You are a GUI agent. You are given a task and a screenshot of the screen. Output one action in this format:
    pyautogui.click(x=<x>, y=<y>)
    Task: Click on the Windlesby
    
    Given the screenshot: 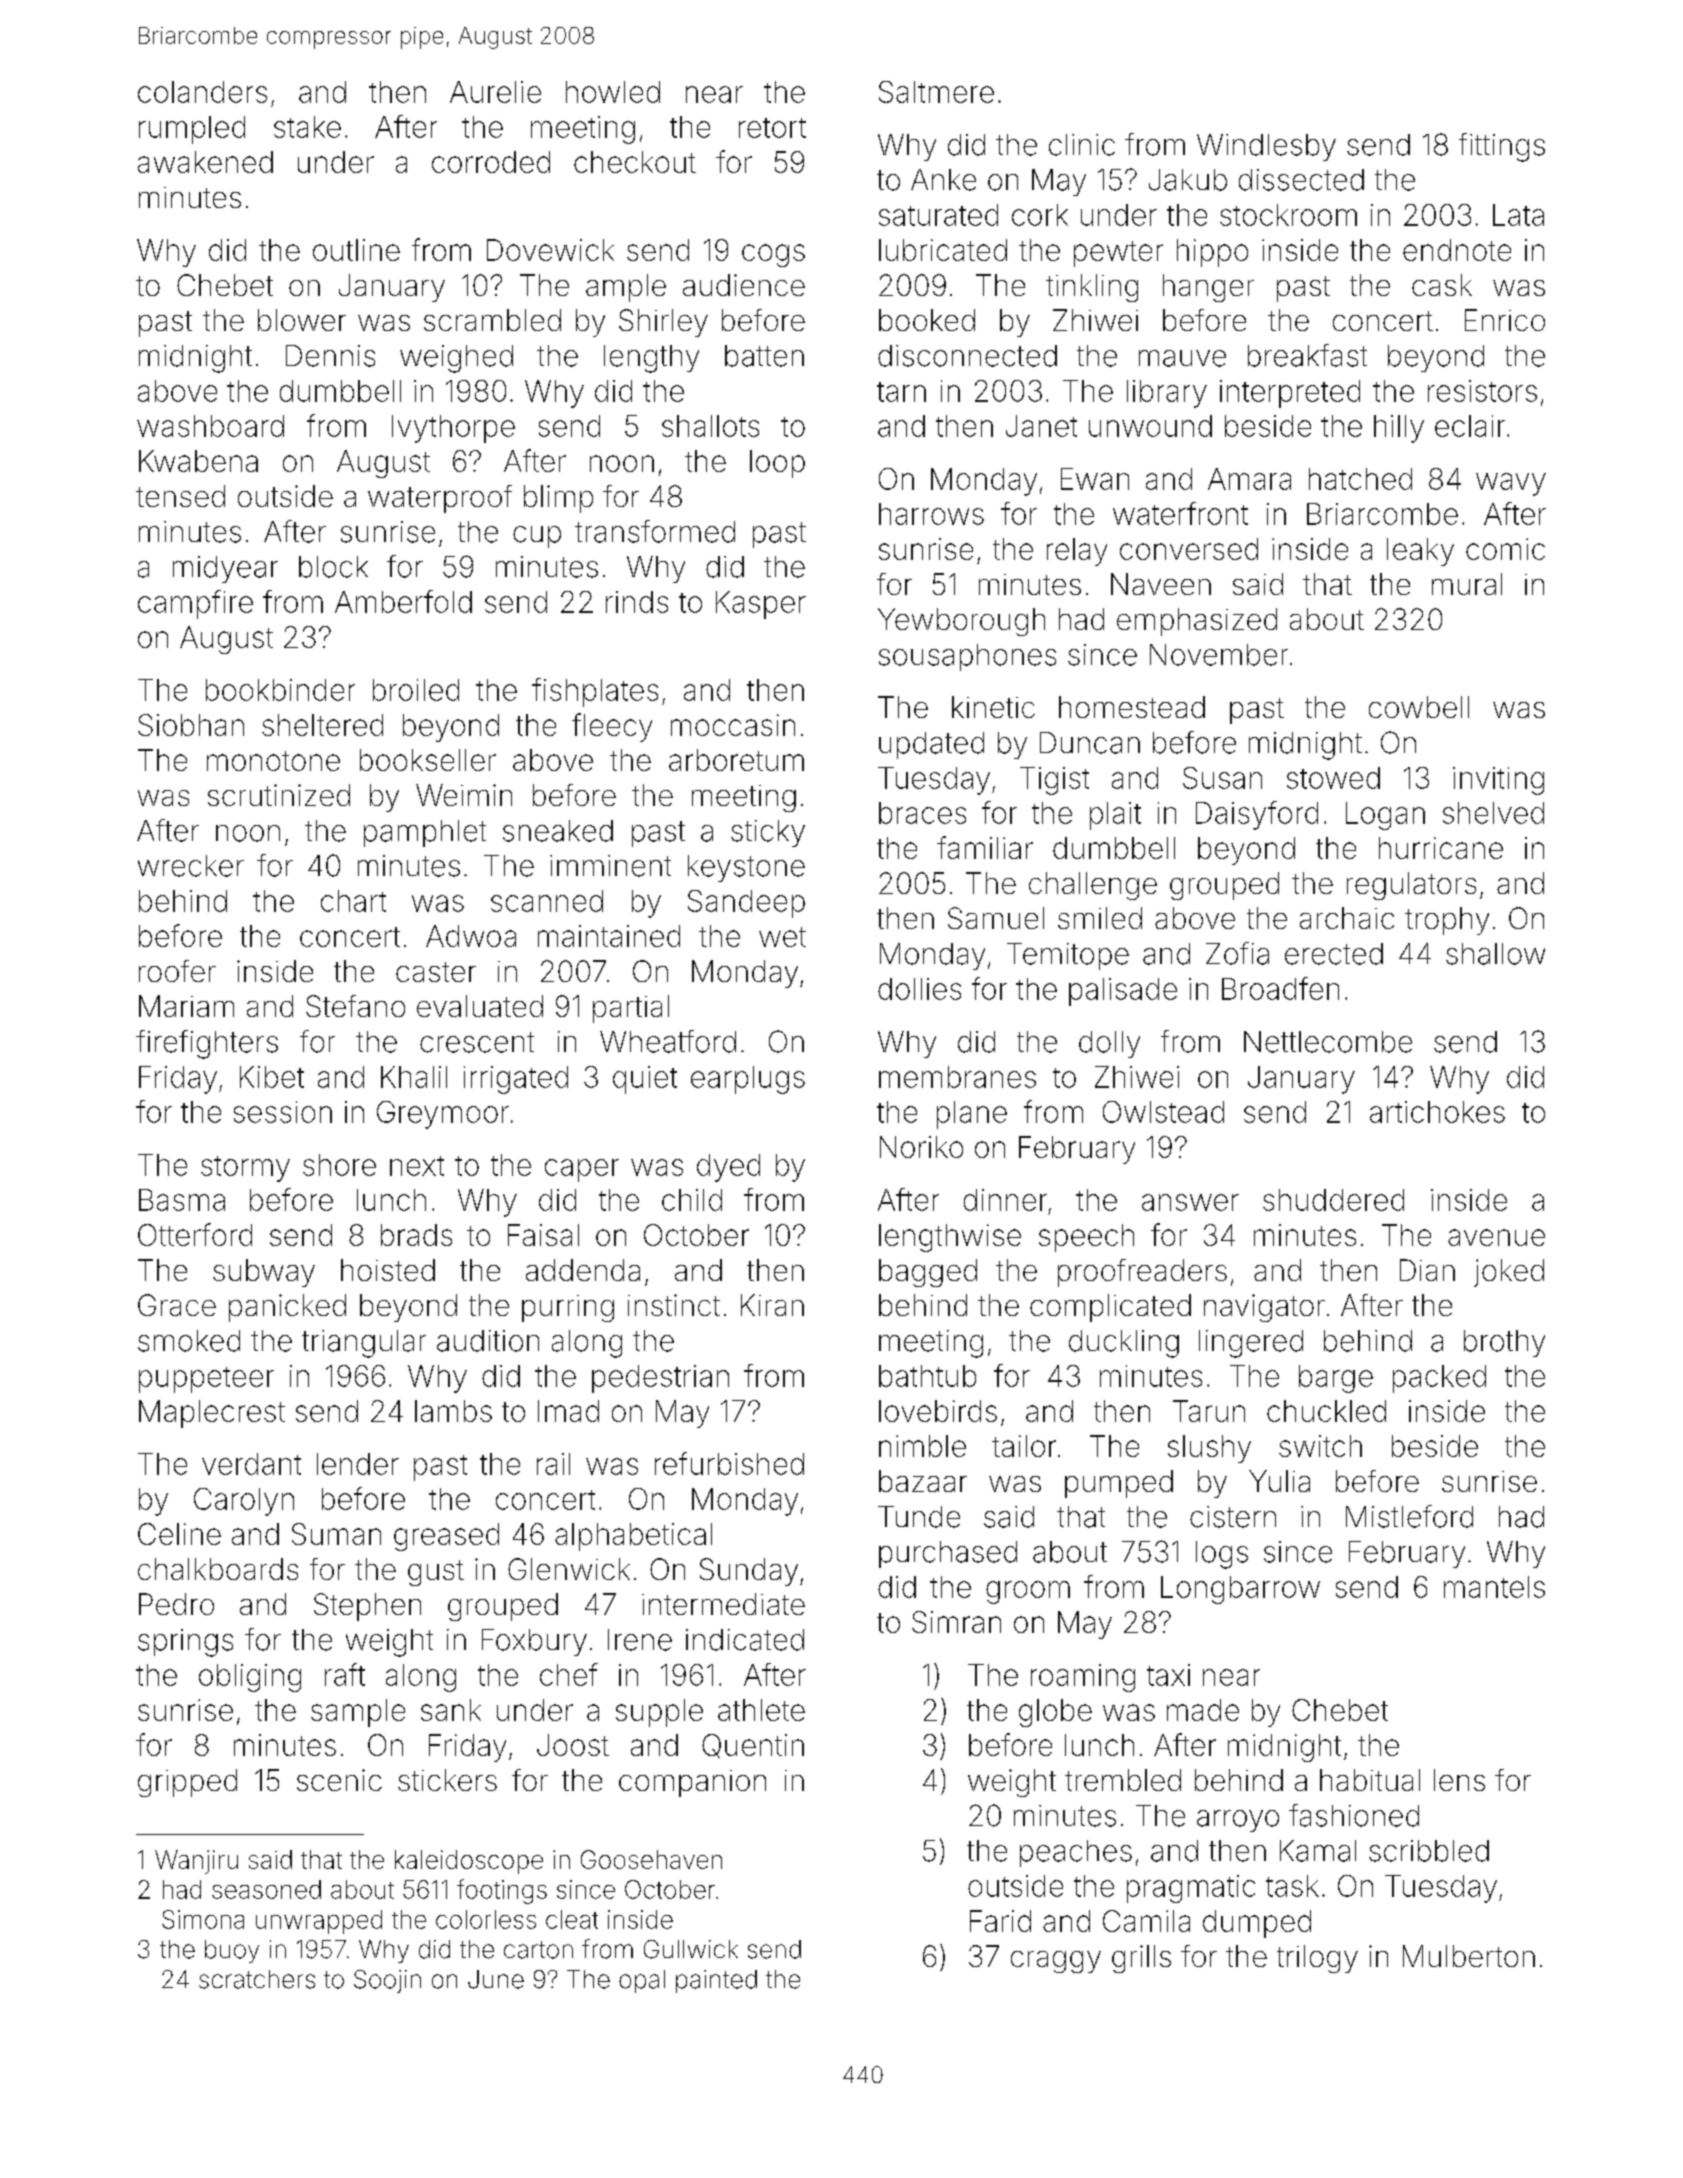 What is the action you would take?
    pyautogui.click(x=1266, y=147)
